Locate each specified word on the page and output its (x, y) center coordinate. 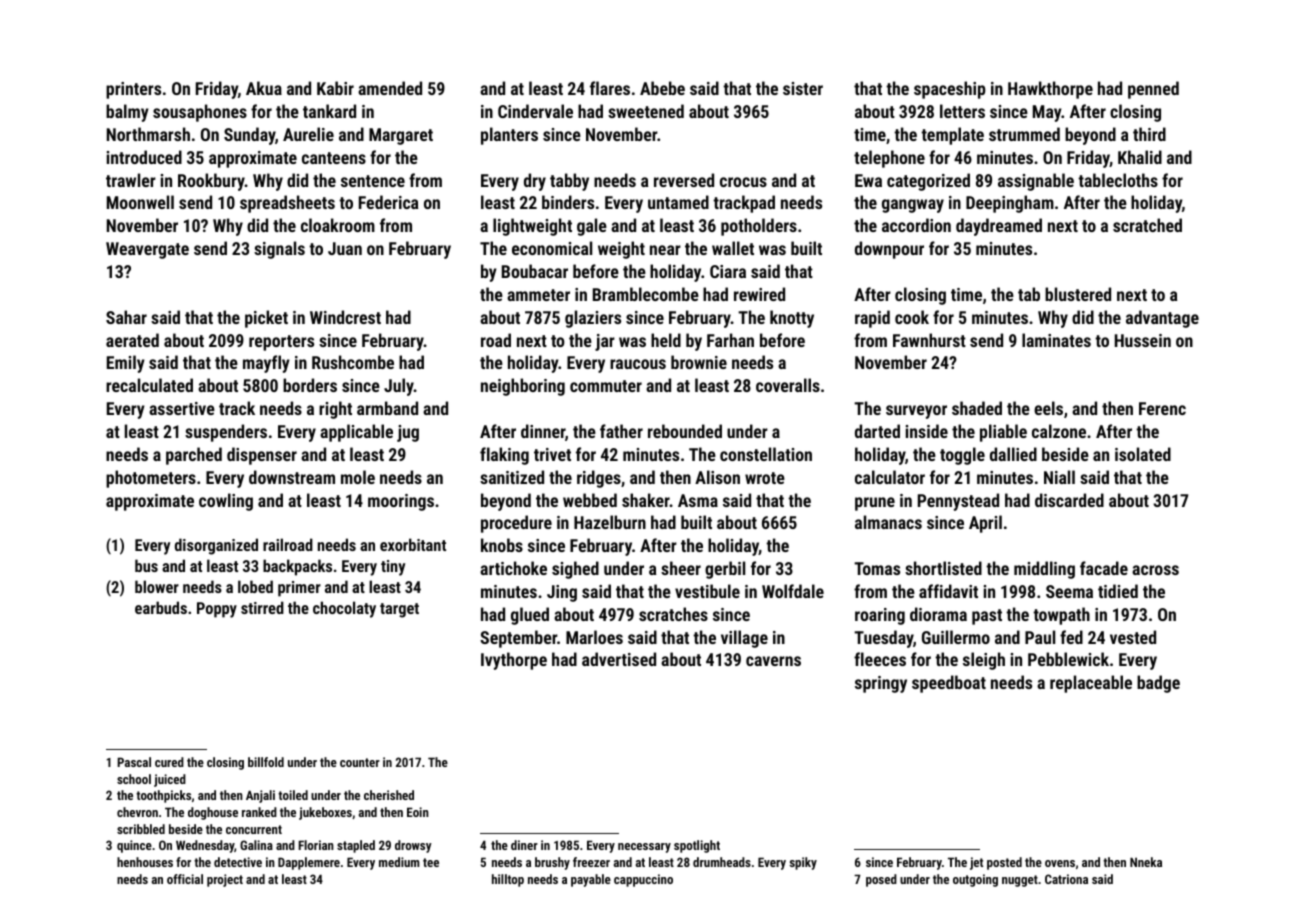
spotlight (697, 846)
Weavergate (147, 250)
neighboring (523, 387)
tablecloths (1118, 180)
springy (881, 684)
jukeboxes (325, 813)
